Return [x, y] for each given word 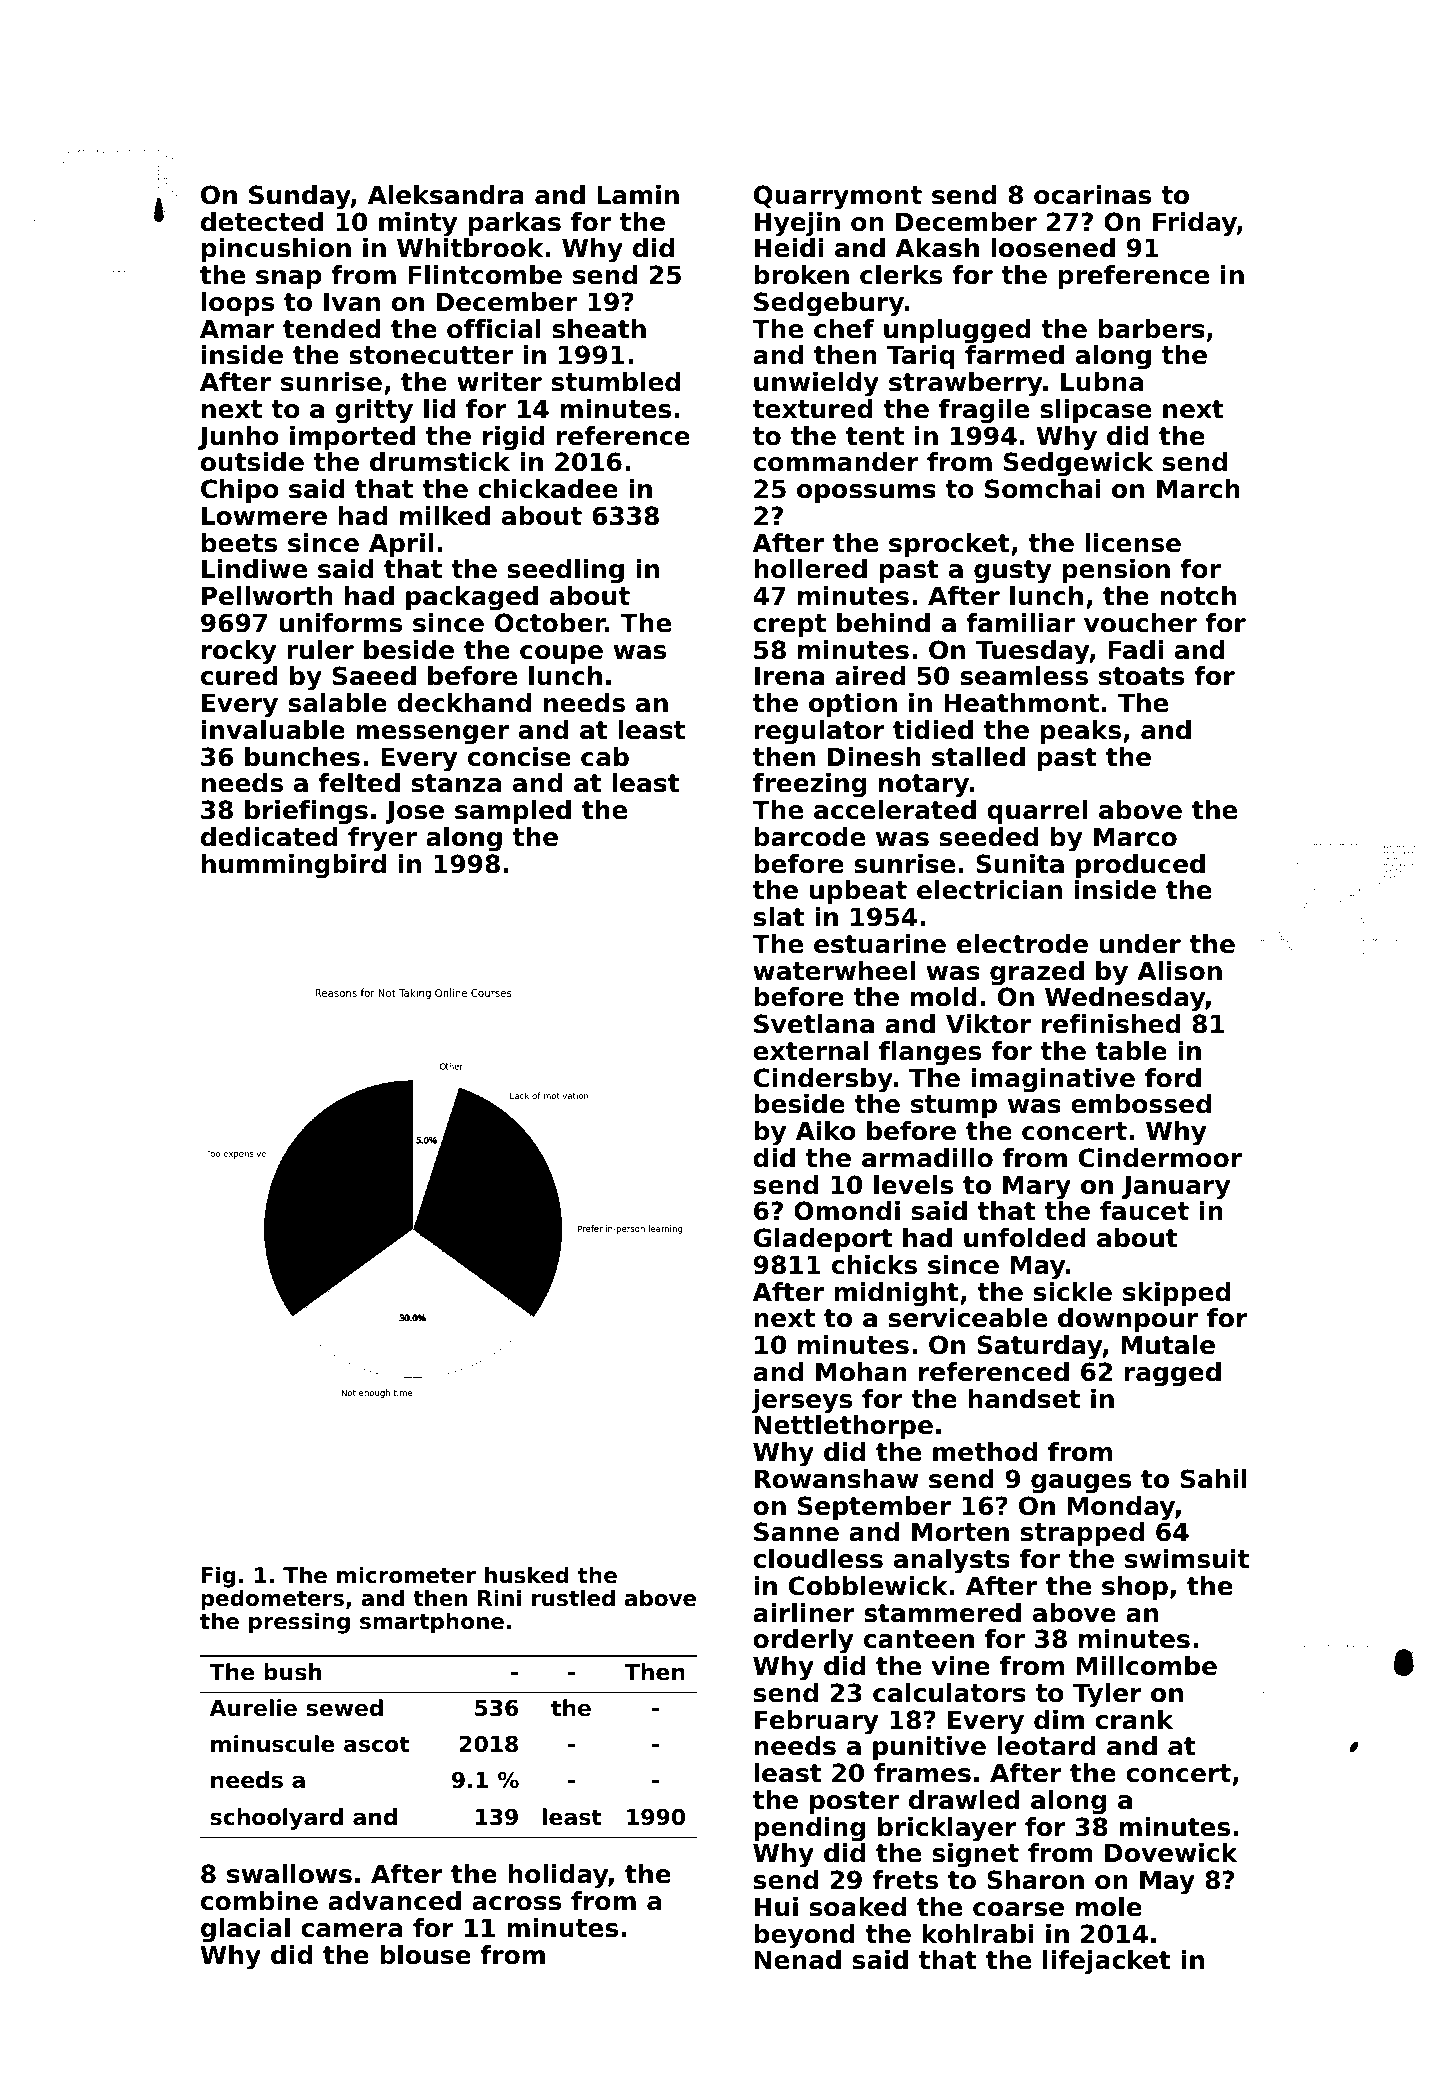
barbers [1151, 329]
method [985, 1452]
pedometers [272, 1600]
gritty [374, 411]
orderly [803, 1641]
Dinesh [874, 757]
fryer [382, 839]
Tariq [921, 357]
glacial [245, 1930]
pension [1116, 571]
